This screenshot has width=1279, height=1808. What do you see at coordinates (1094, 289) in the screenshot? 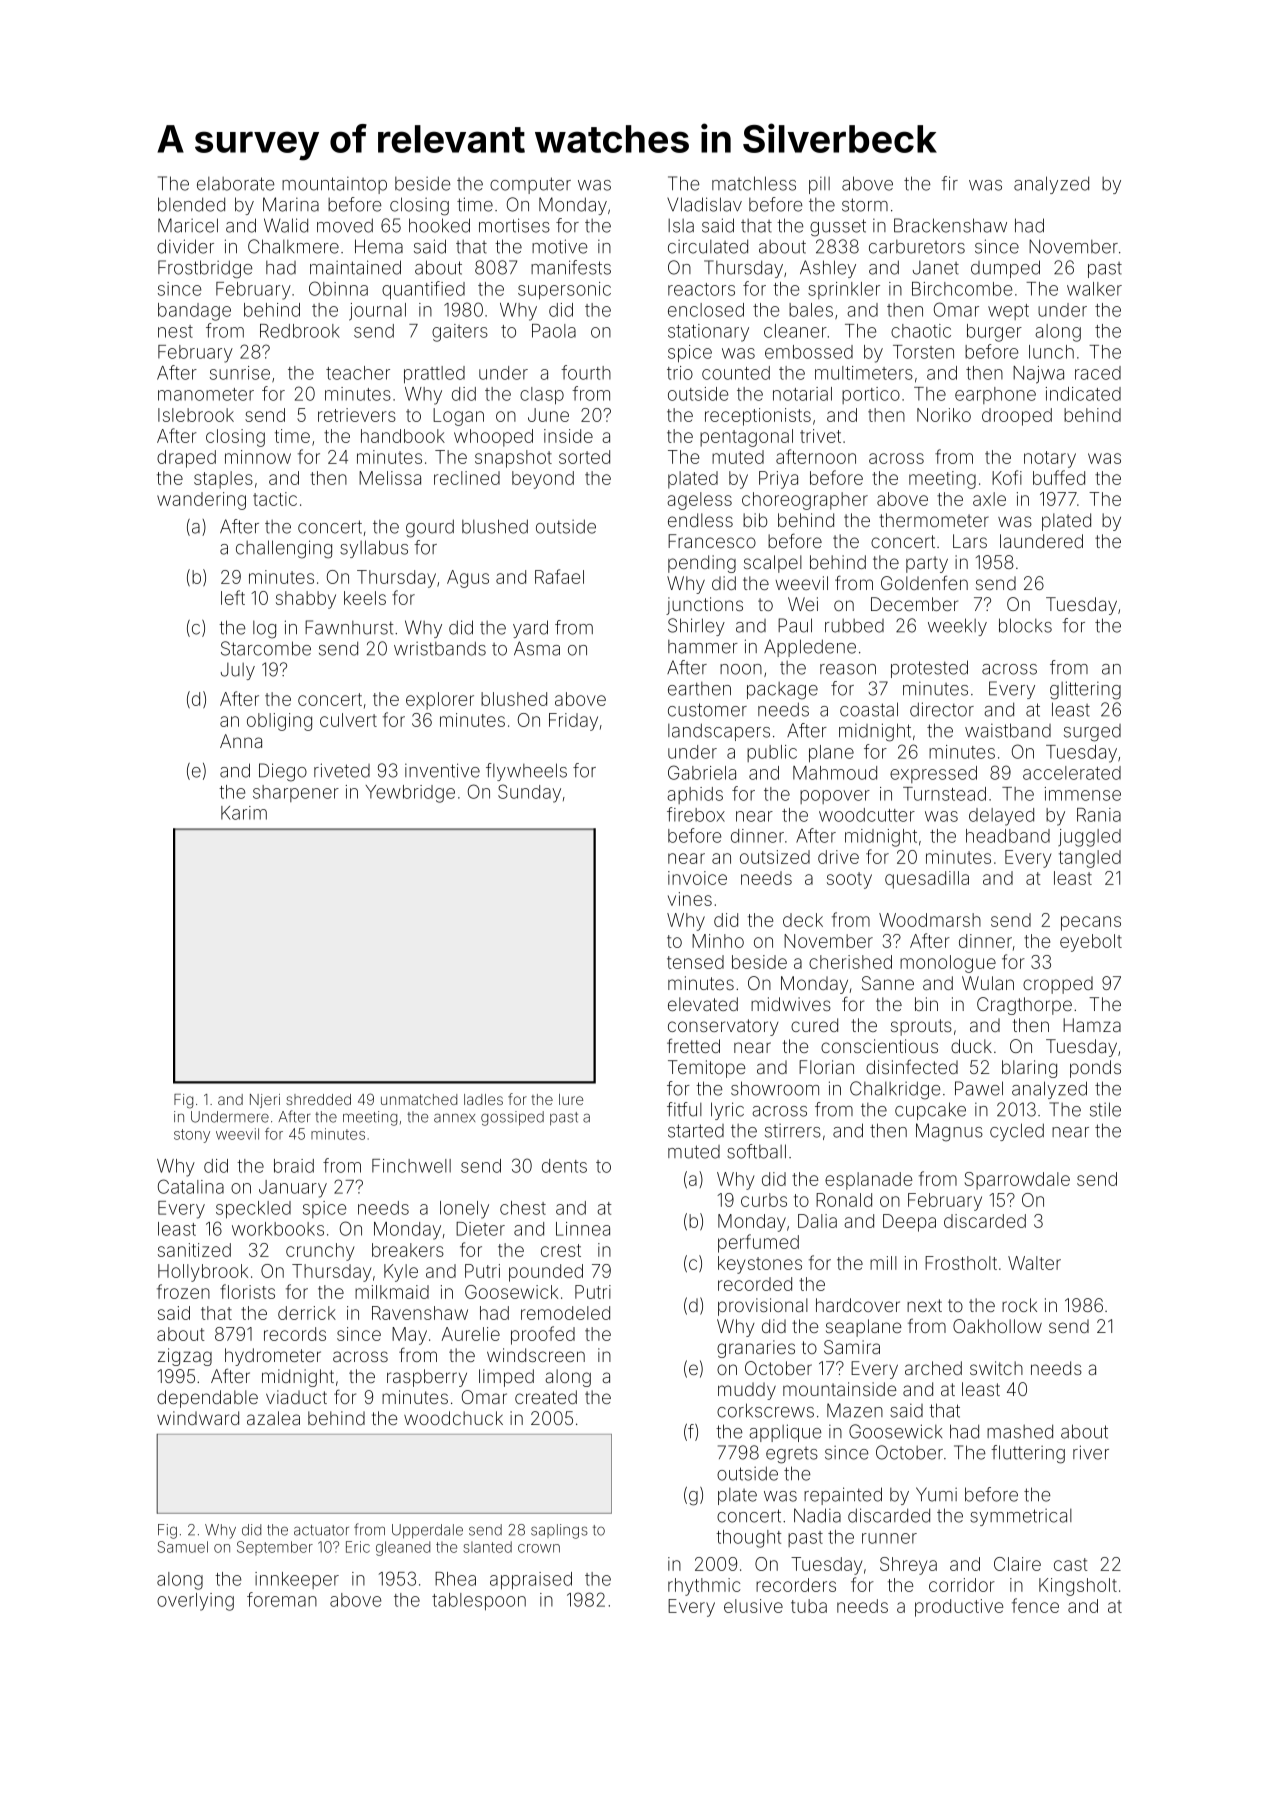
I see `walker` at bounding box center [1094, 289].
